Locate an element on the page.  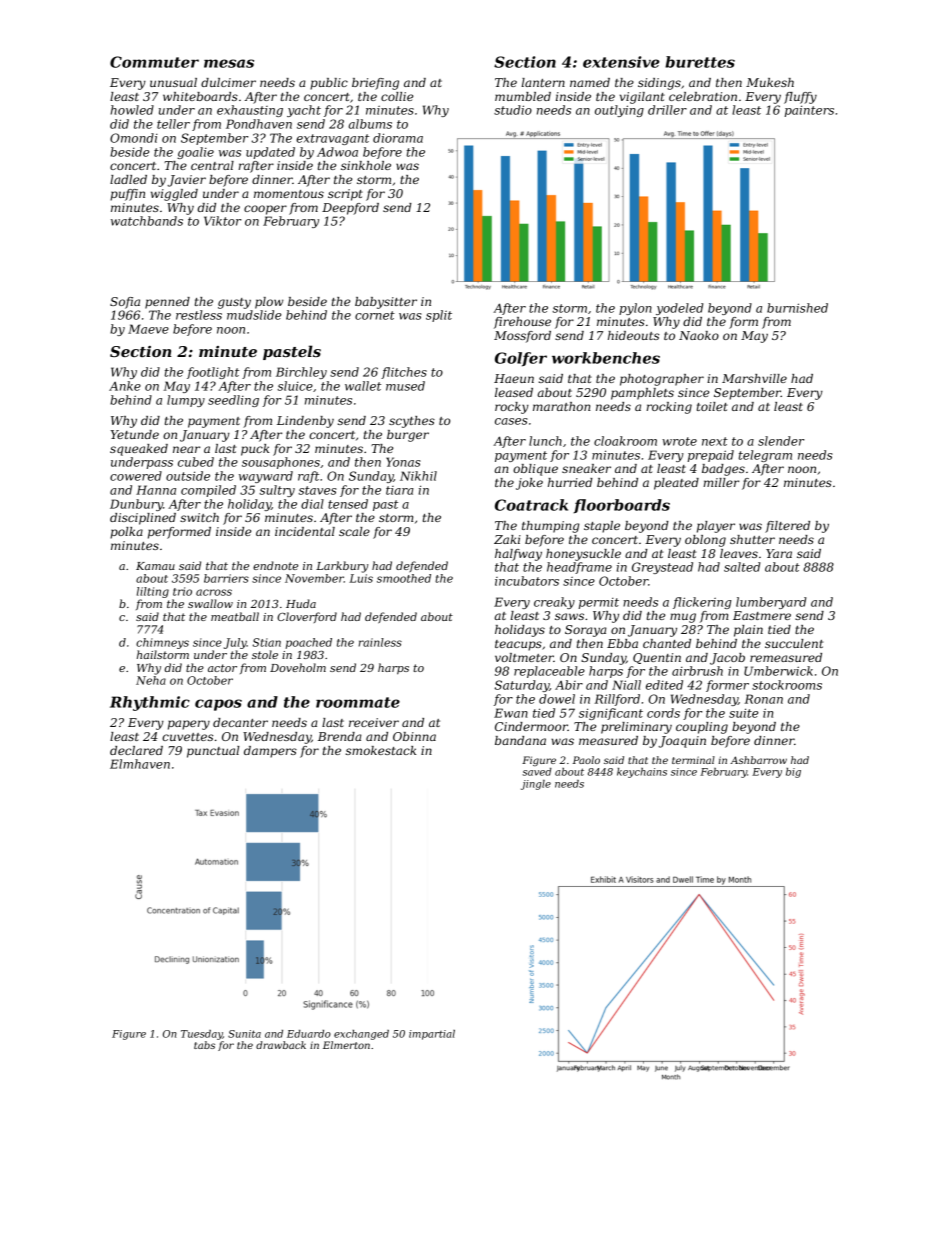
drawback is located at coordinates (281, 1045).
